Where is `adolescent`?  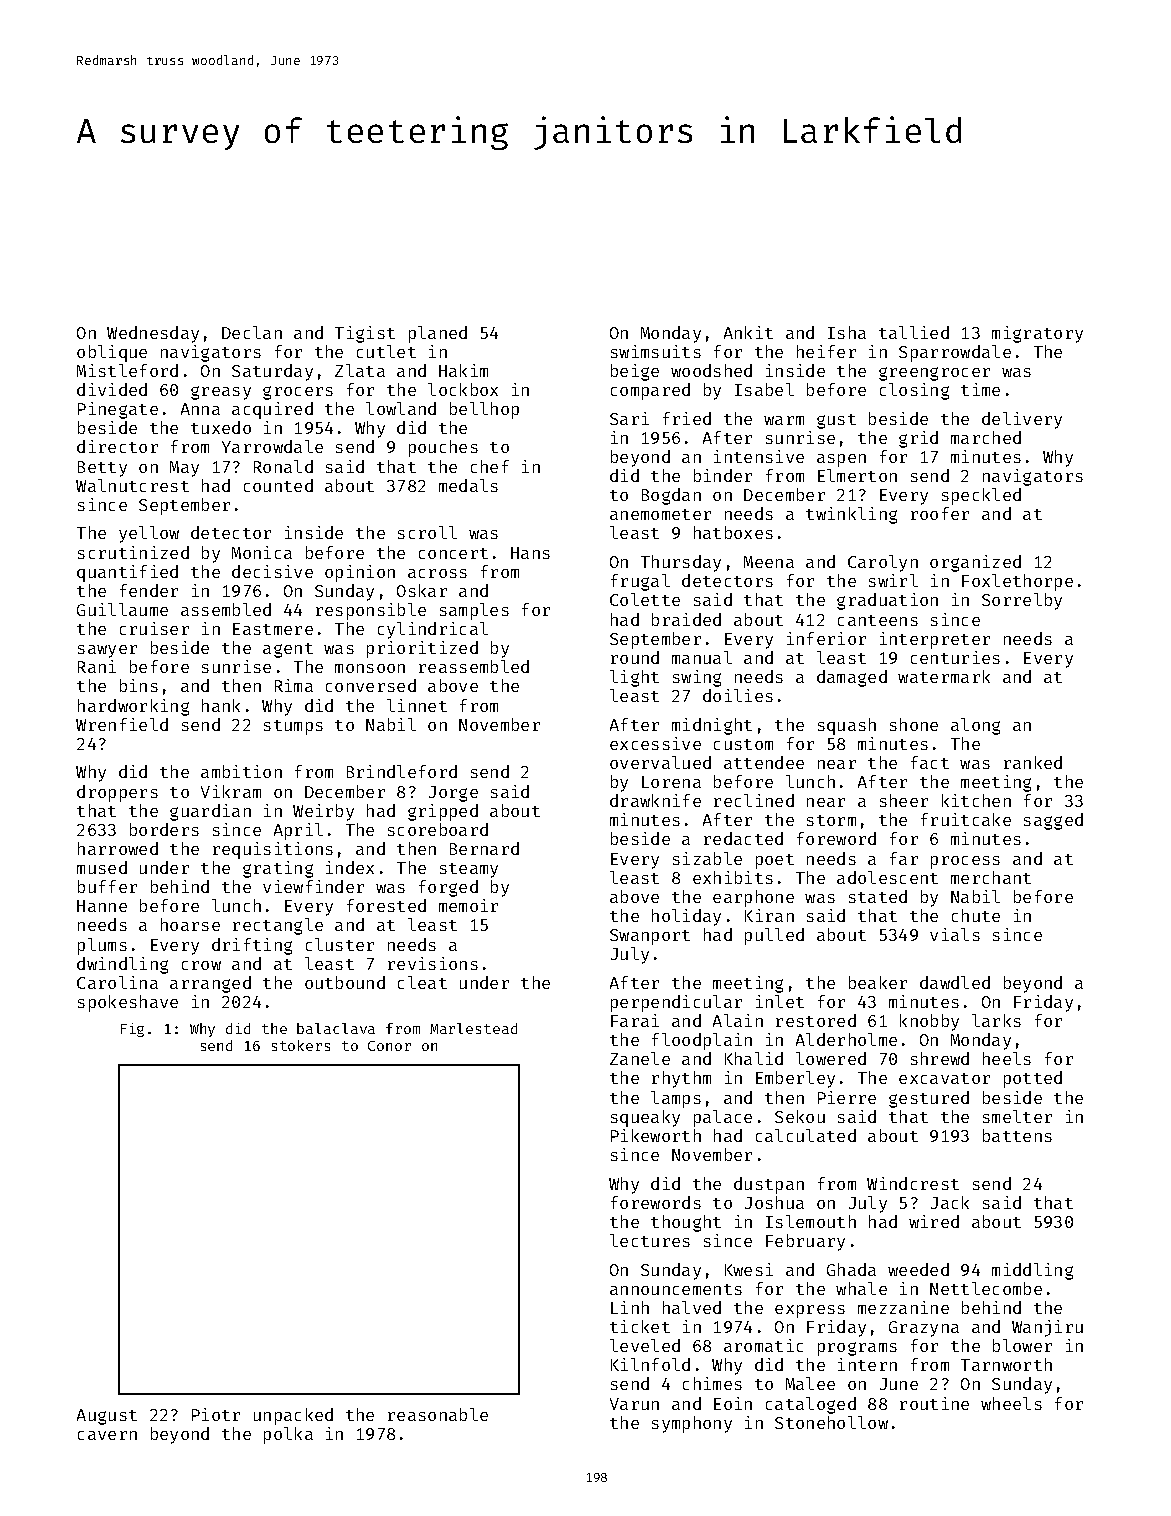 adolescent is located at coordinates (887, 877).
